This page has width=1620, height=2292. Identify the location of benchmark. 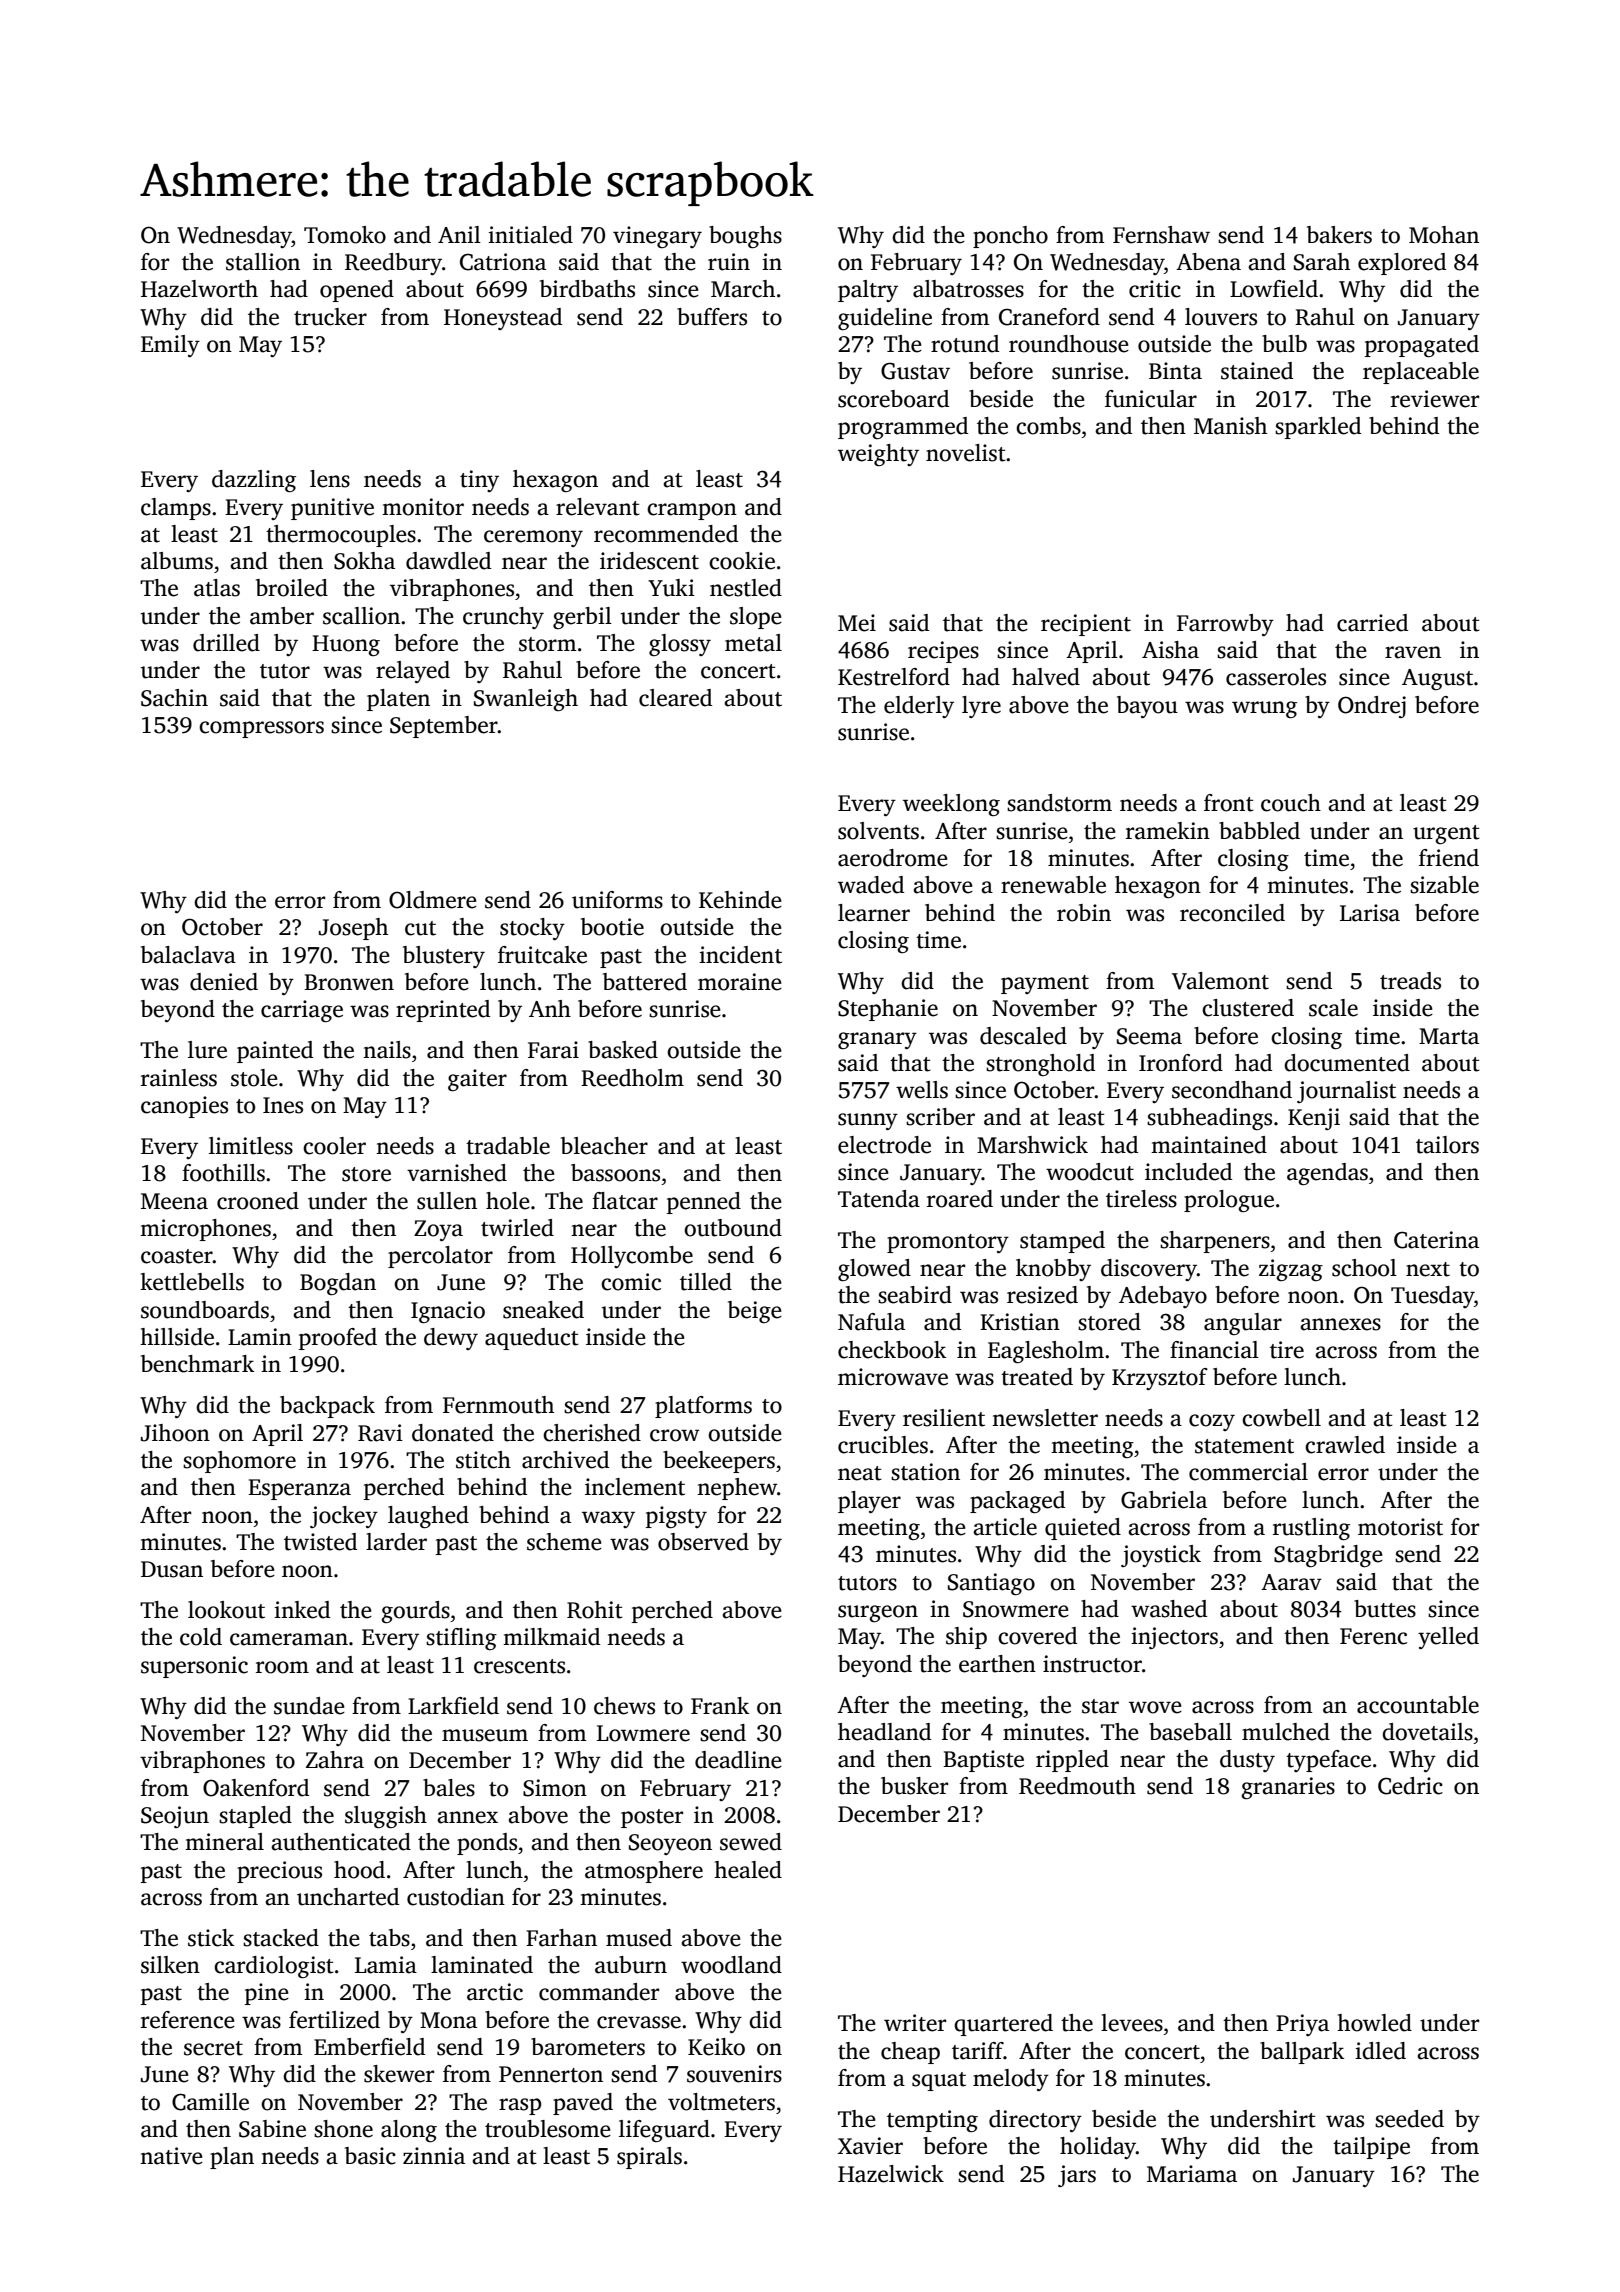
(197, 1364).
